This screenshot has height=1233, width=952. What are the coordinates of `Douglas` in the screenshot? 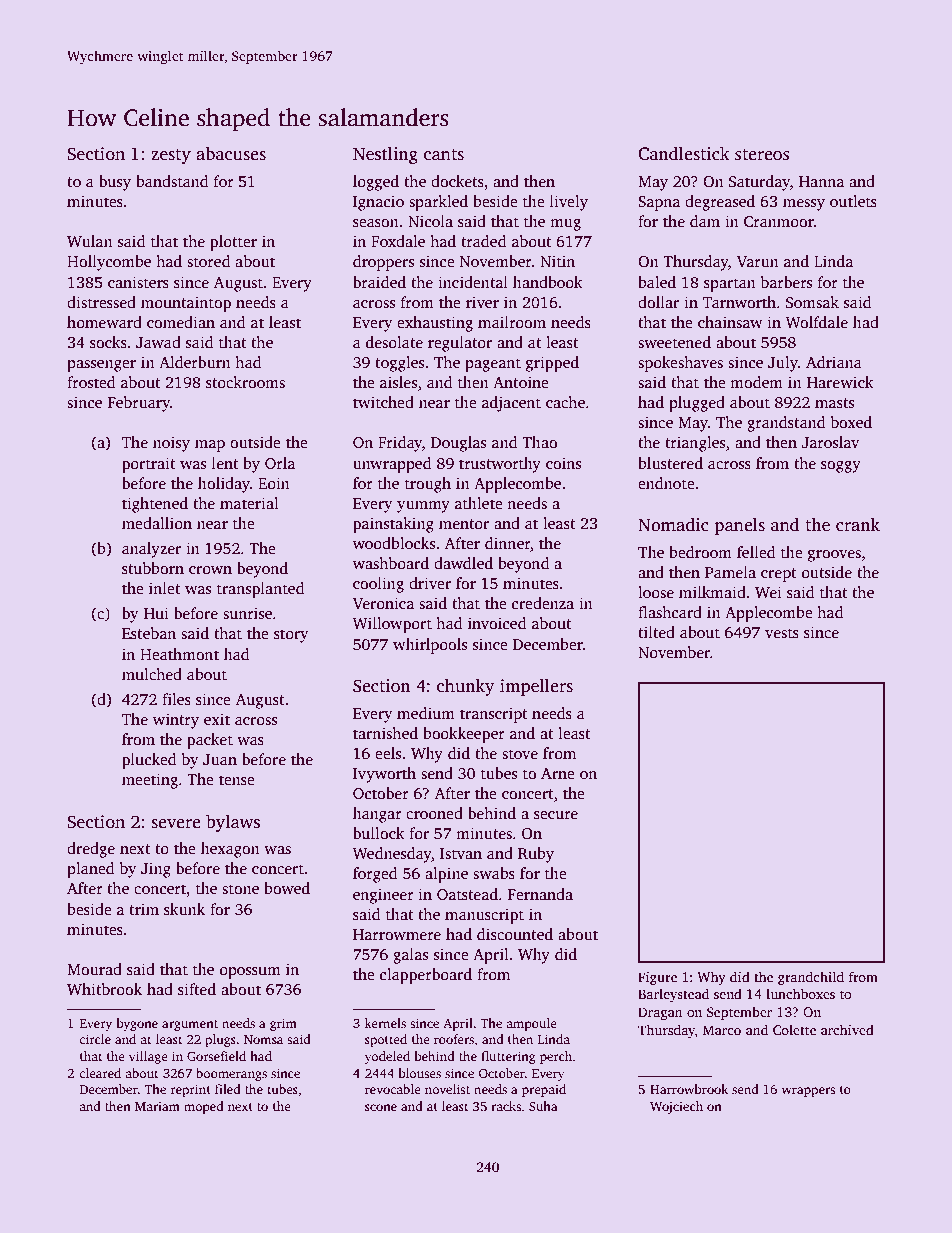 It's located at (458, 444).
